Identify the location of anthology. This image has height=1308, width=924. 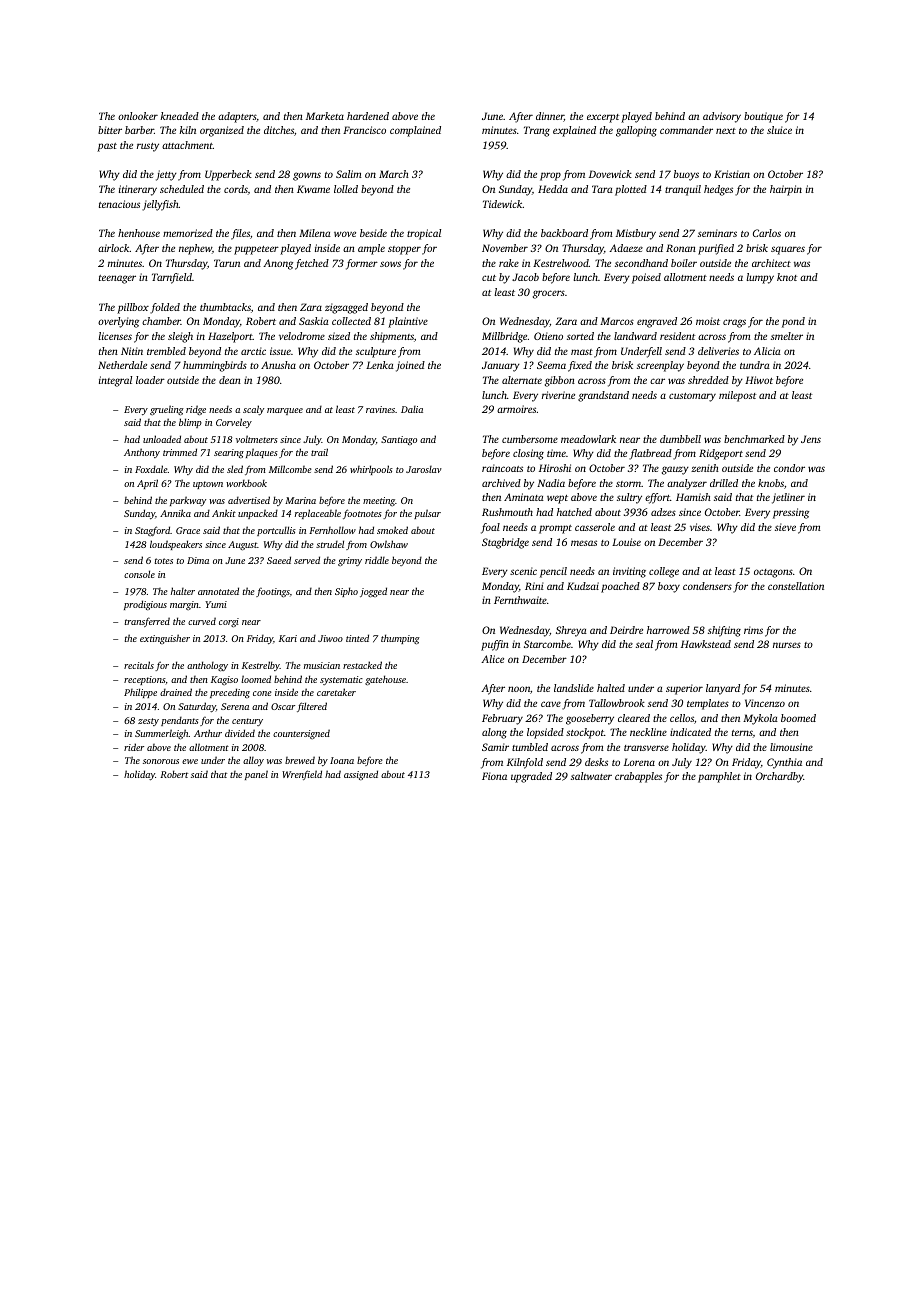
(207, 666).
